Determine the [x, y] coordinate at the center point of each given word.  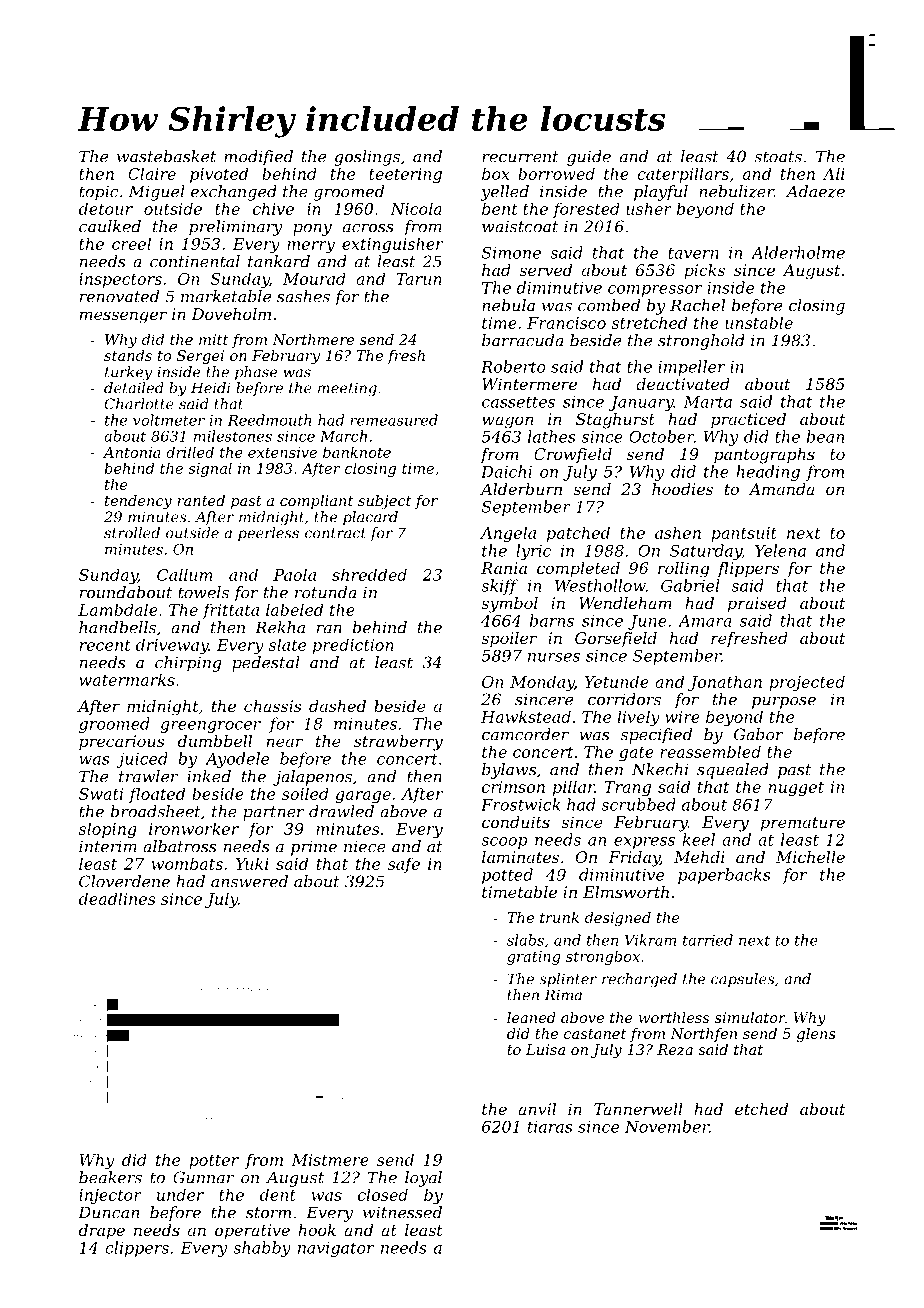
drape [102, 1232]
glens [816, 1035]
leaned [531, 1017]
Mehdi [699, 857]
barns [552, 620]
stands [128, 355]
